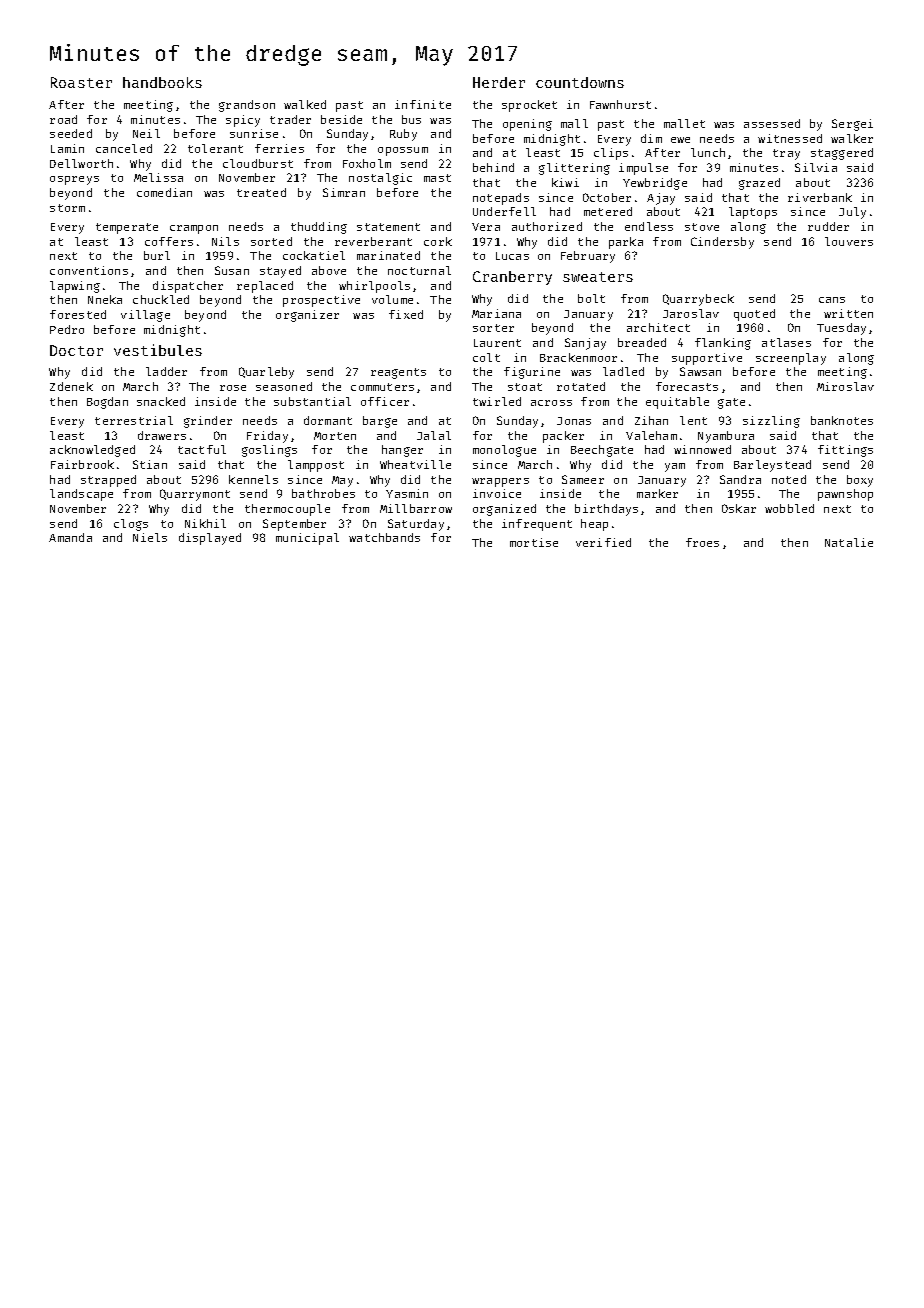 Image resolution: width=924 pixels, height=1308 pixels. Describe the element at coordinates (702, 227) in the screenshot. I see `stove` at that location.
